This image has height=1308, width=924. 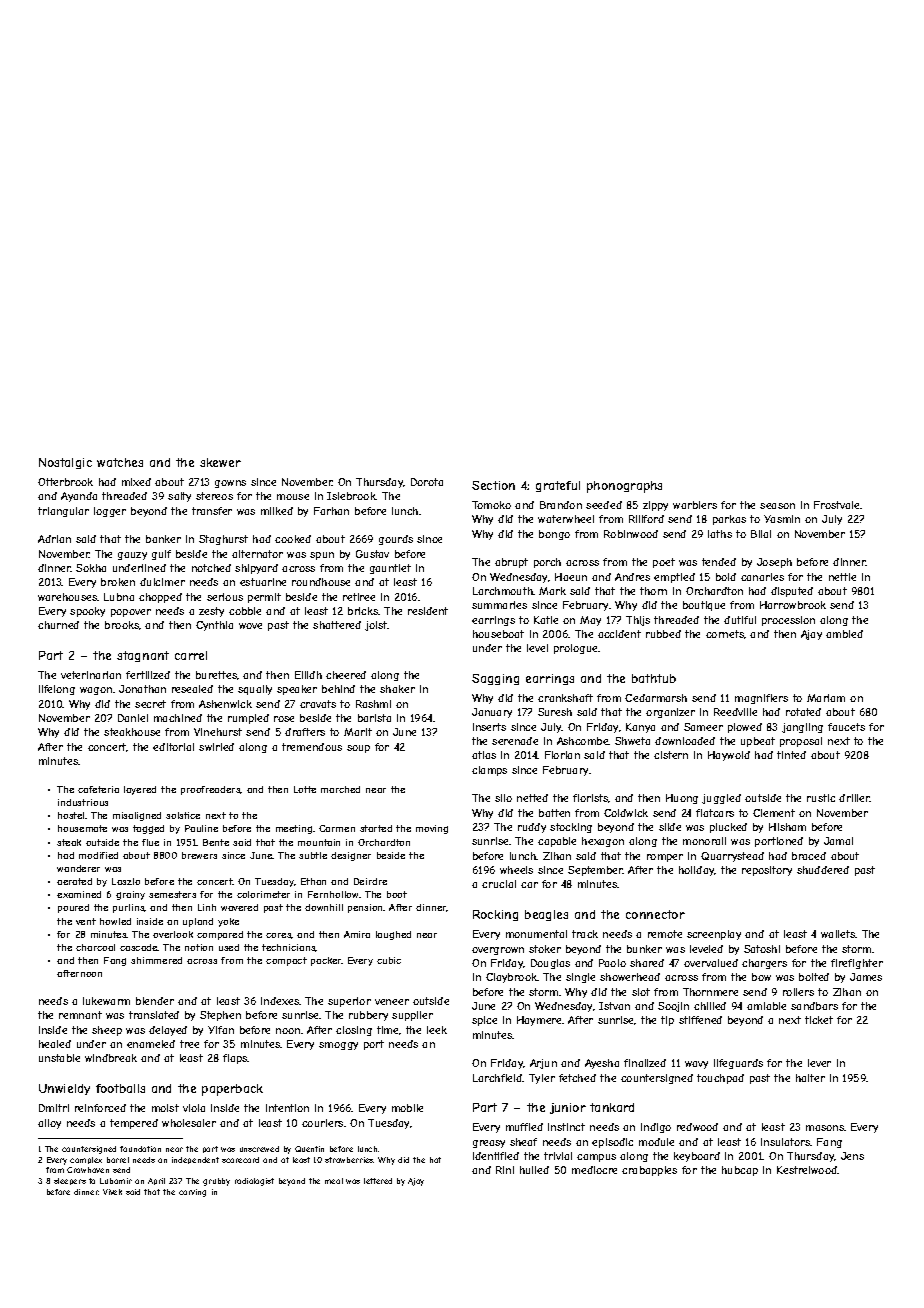 I want to click on screenplay, so click(x=714, y=935).
